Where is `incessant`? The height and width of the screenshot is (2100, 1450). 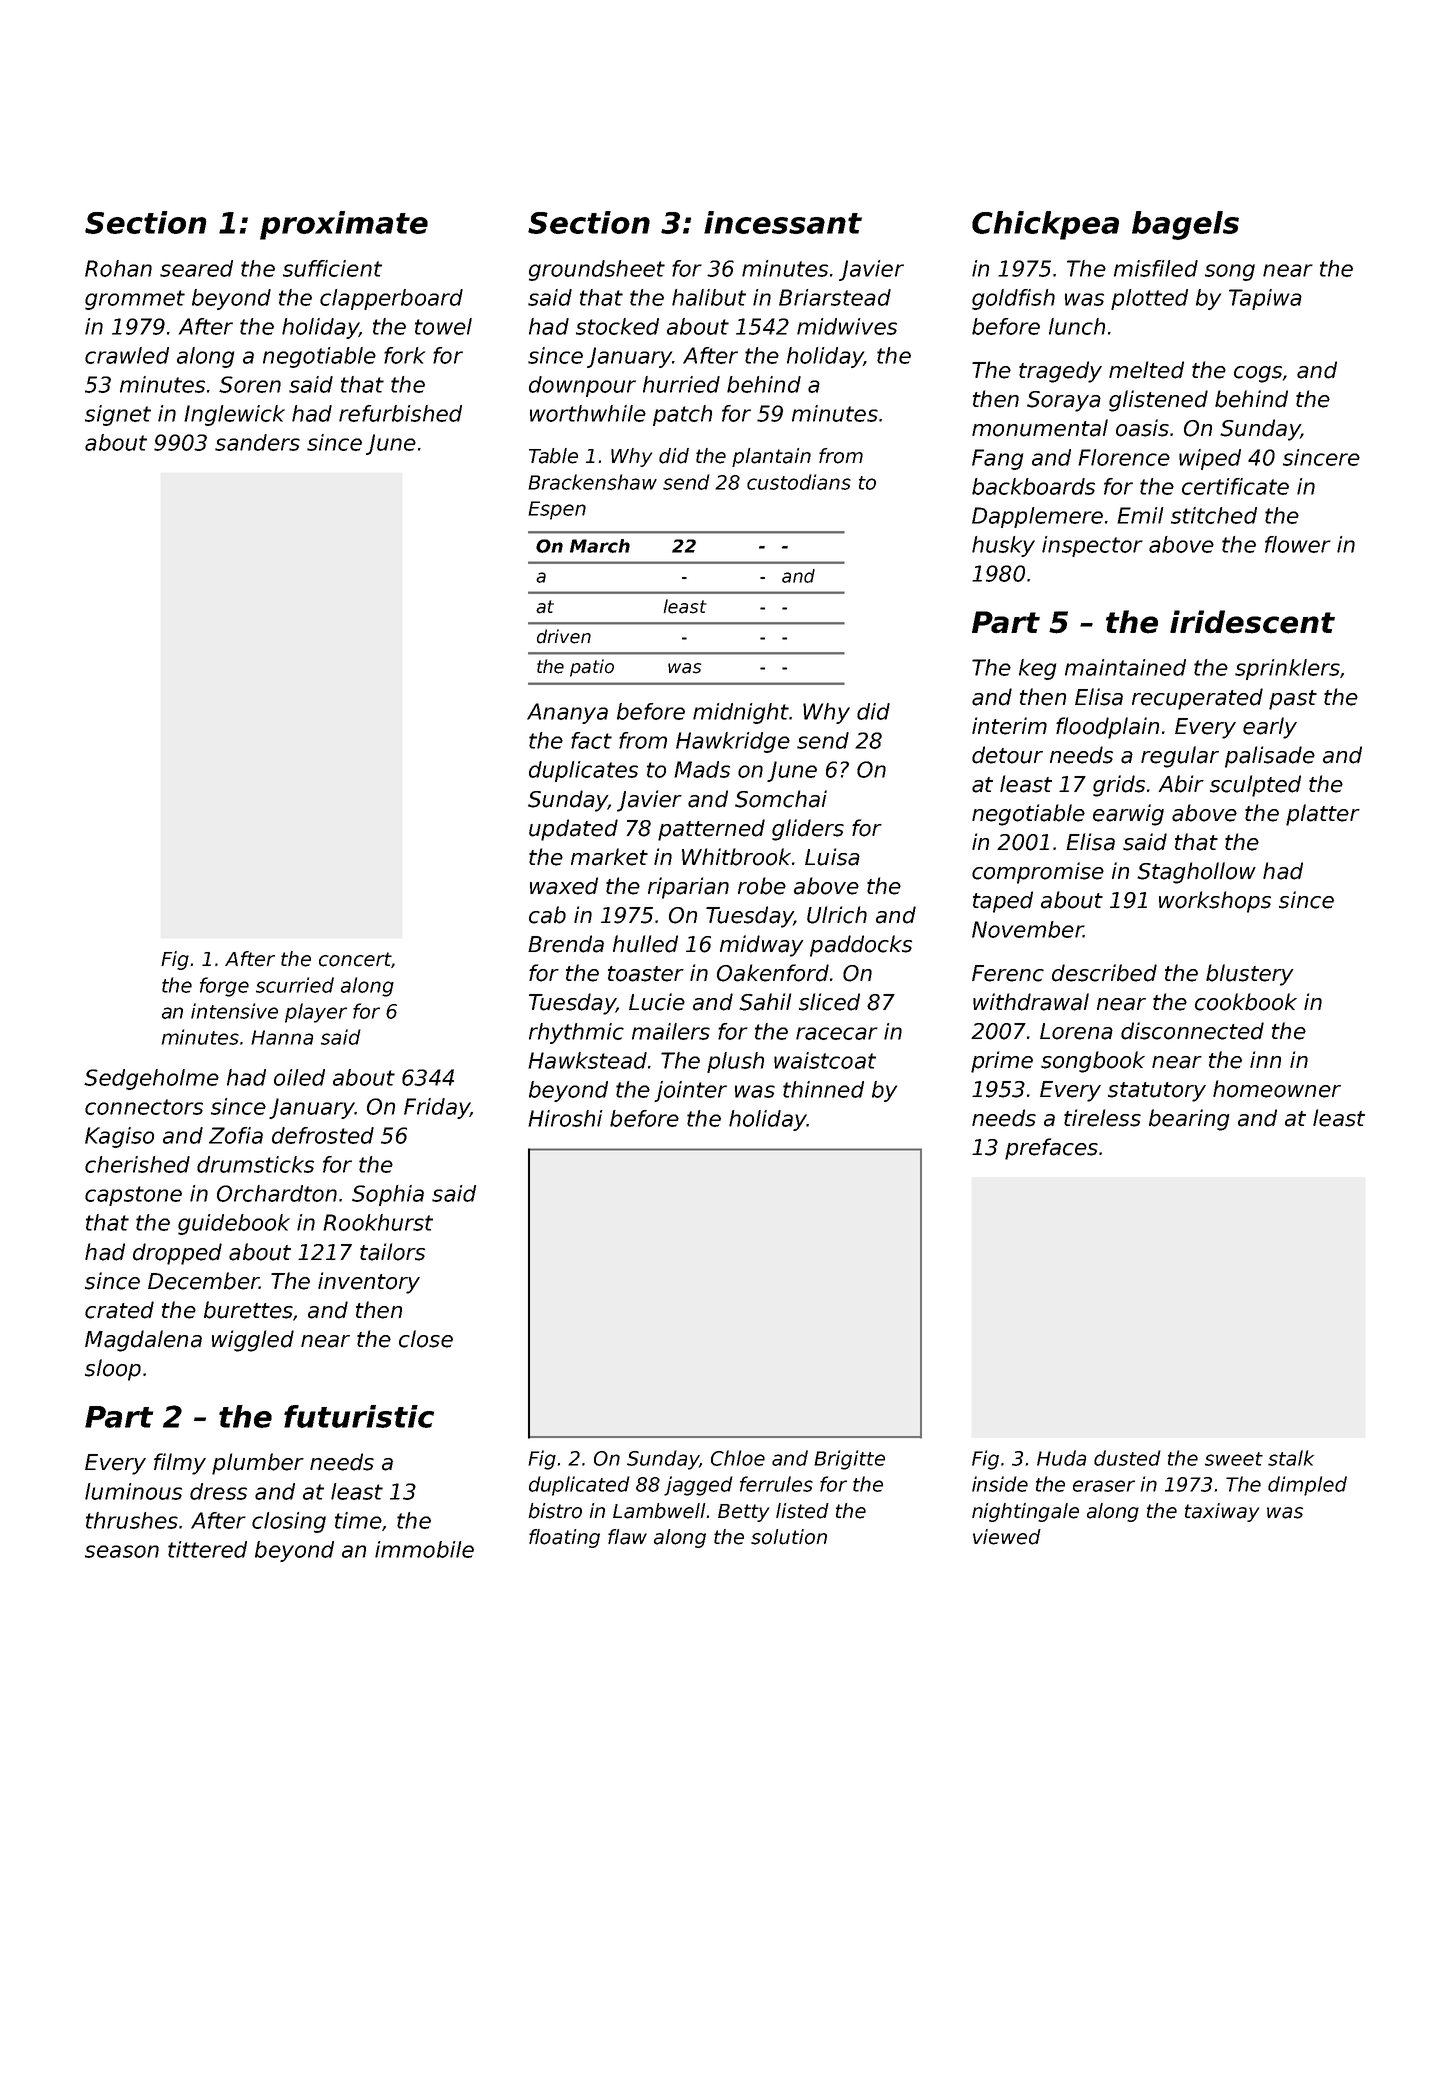
incessant is located at coordinates (783, 222).
